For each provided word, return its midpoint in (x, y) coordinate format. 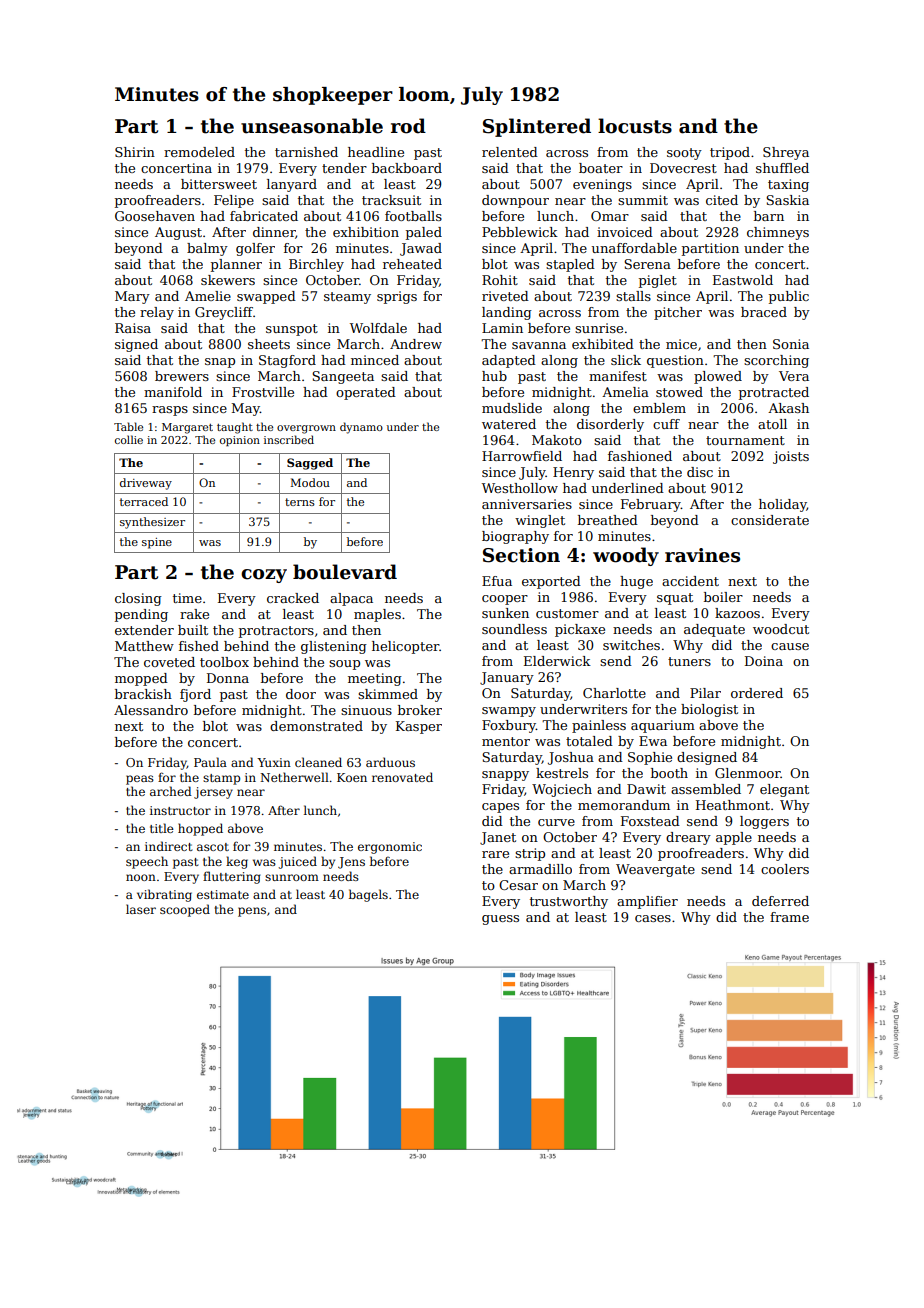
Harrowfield (522, 456)
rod (408, 126)
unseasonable (312, 126)
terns (300, 502)
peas (140, 780)
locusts (635, 126)
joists (791, 457)
